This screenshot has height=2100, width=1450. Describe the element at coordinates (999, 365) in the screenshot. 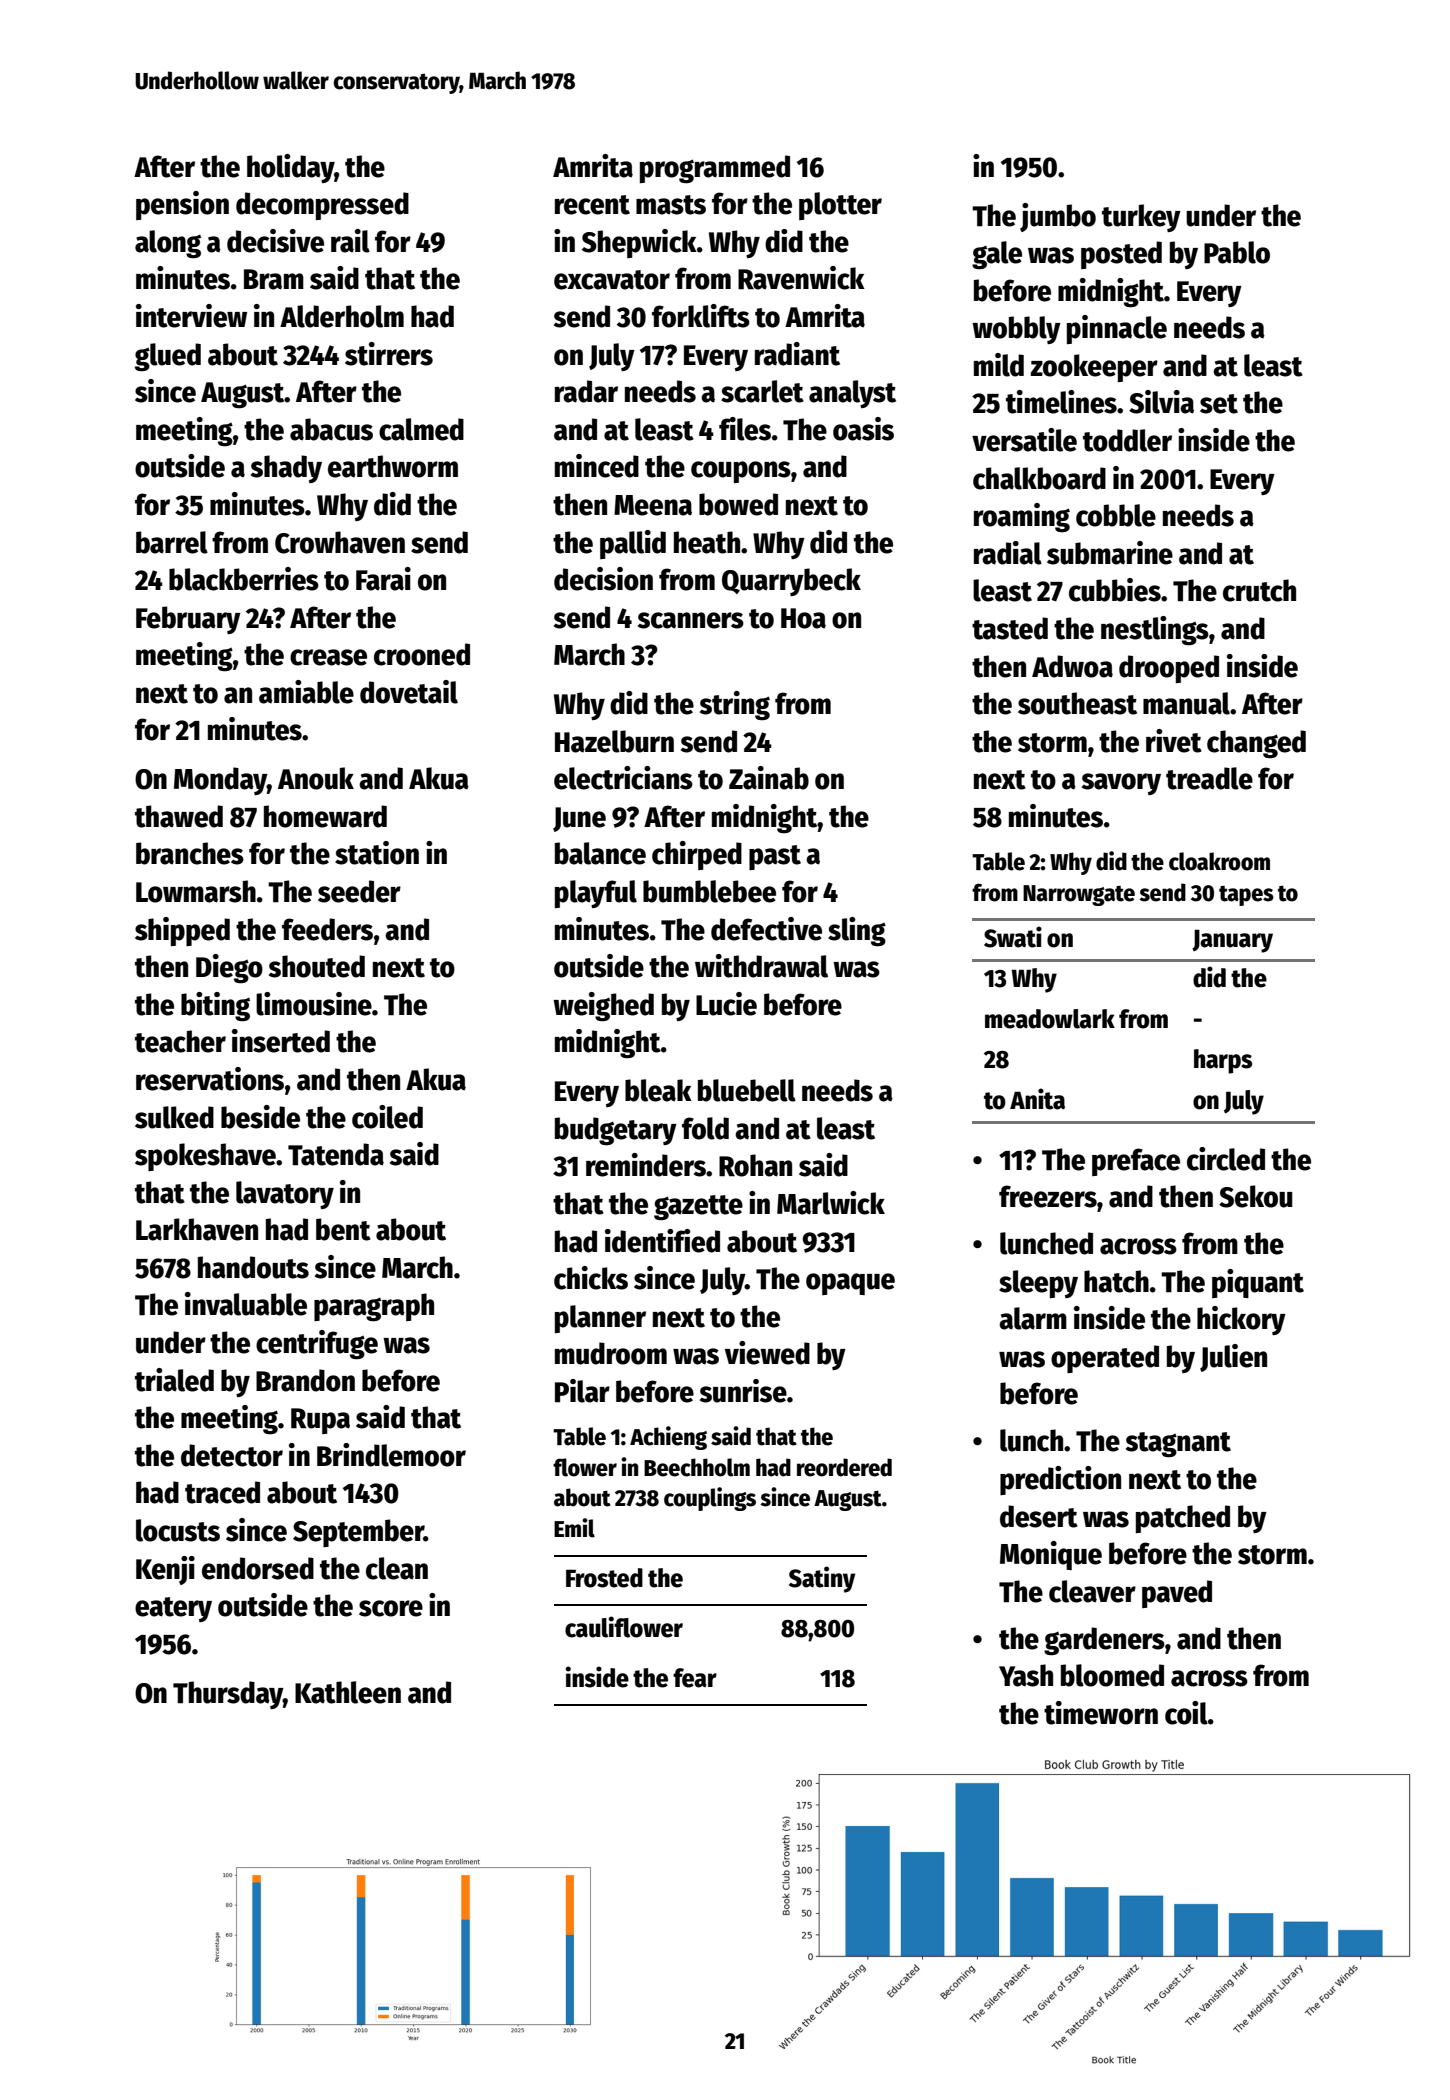

I see `mild` at that location.
